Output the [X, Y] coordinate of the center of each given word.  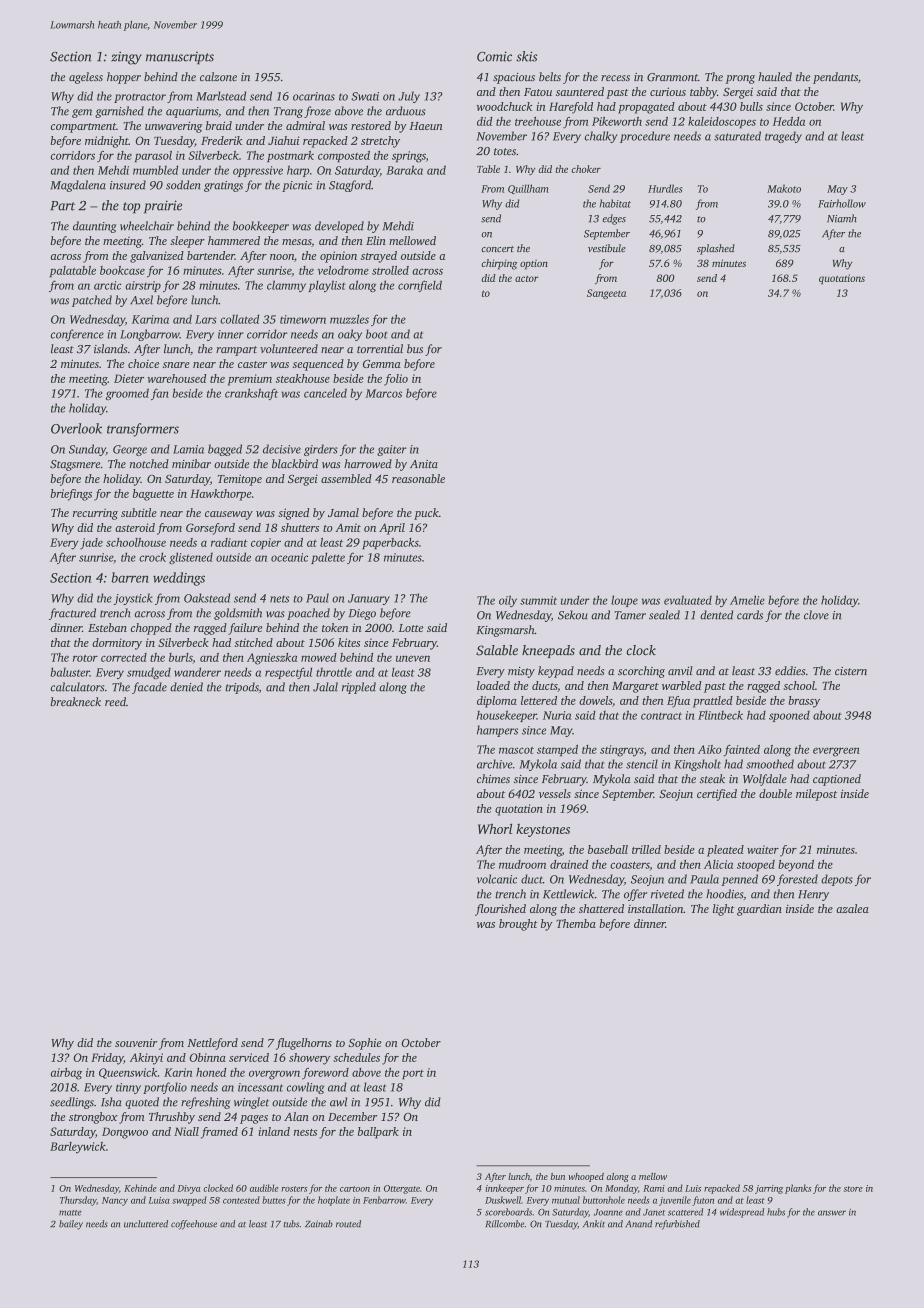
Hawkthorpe [220, 495]
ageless [86, 78]
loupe [624, 601]
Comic [494, 56]
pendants [835, 78]
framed [219, 1133]
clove [816, 615]
